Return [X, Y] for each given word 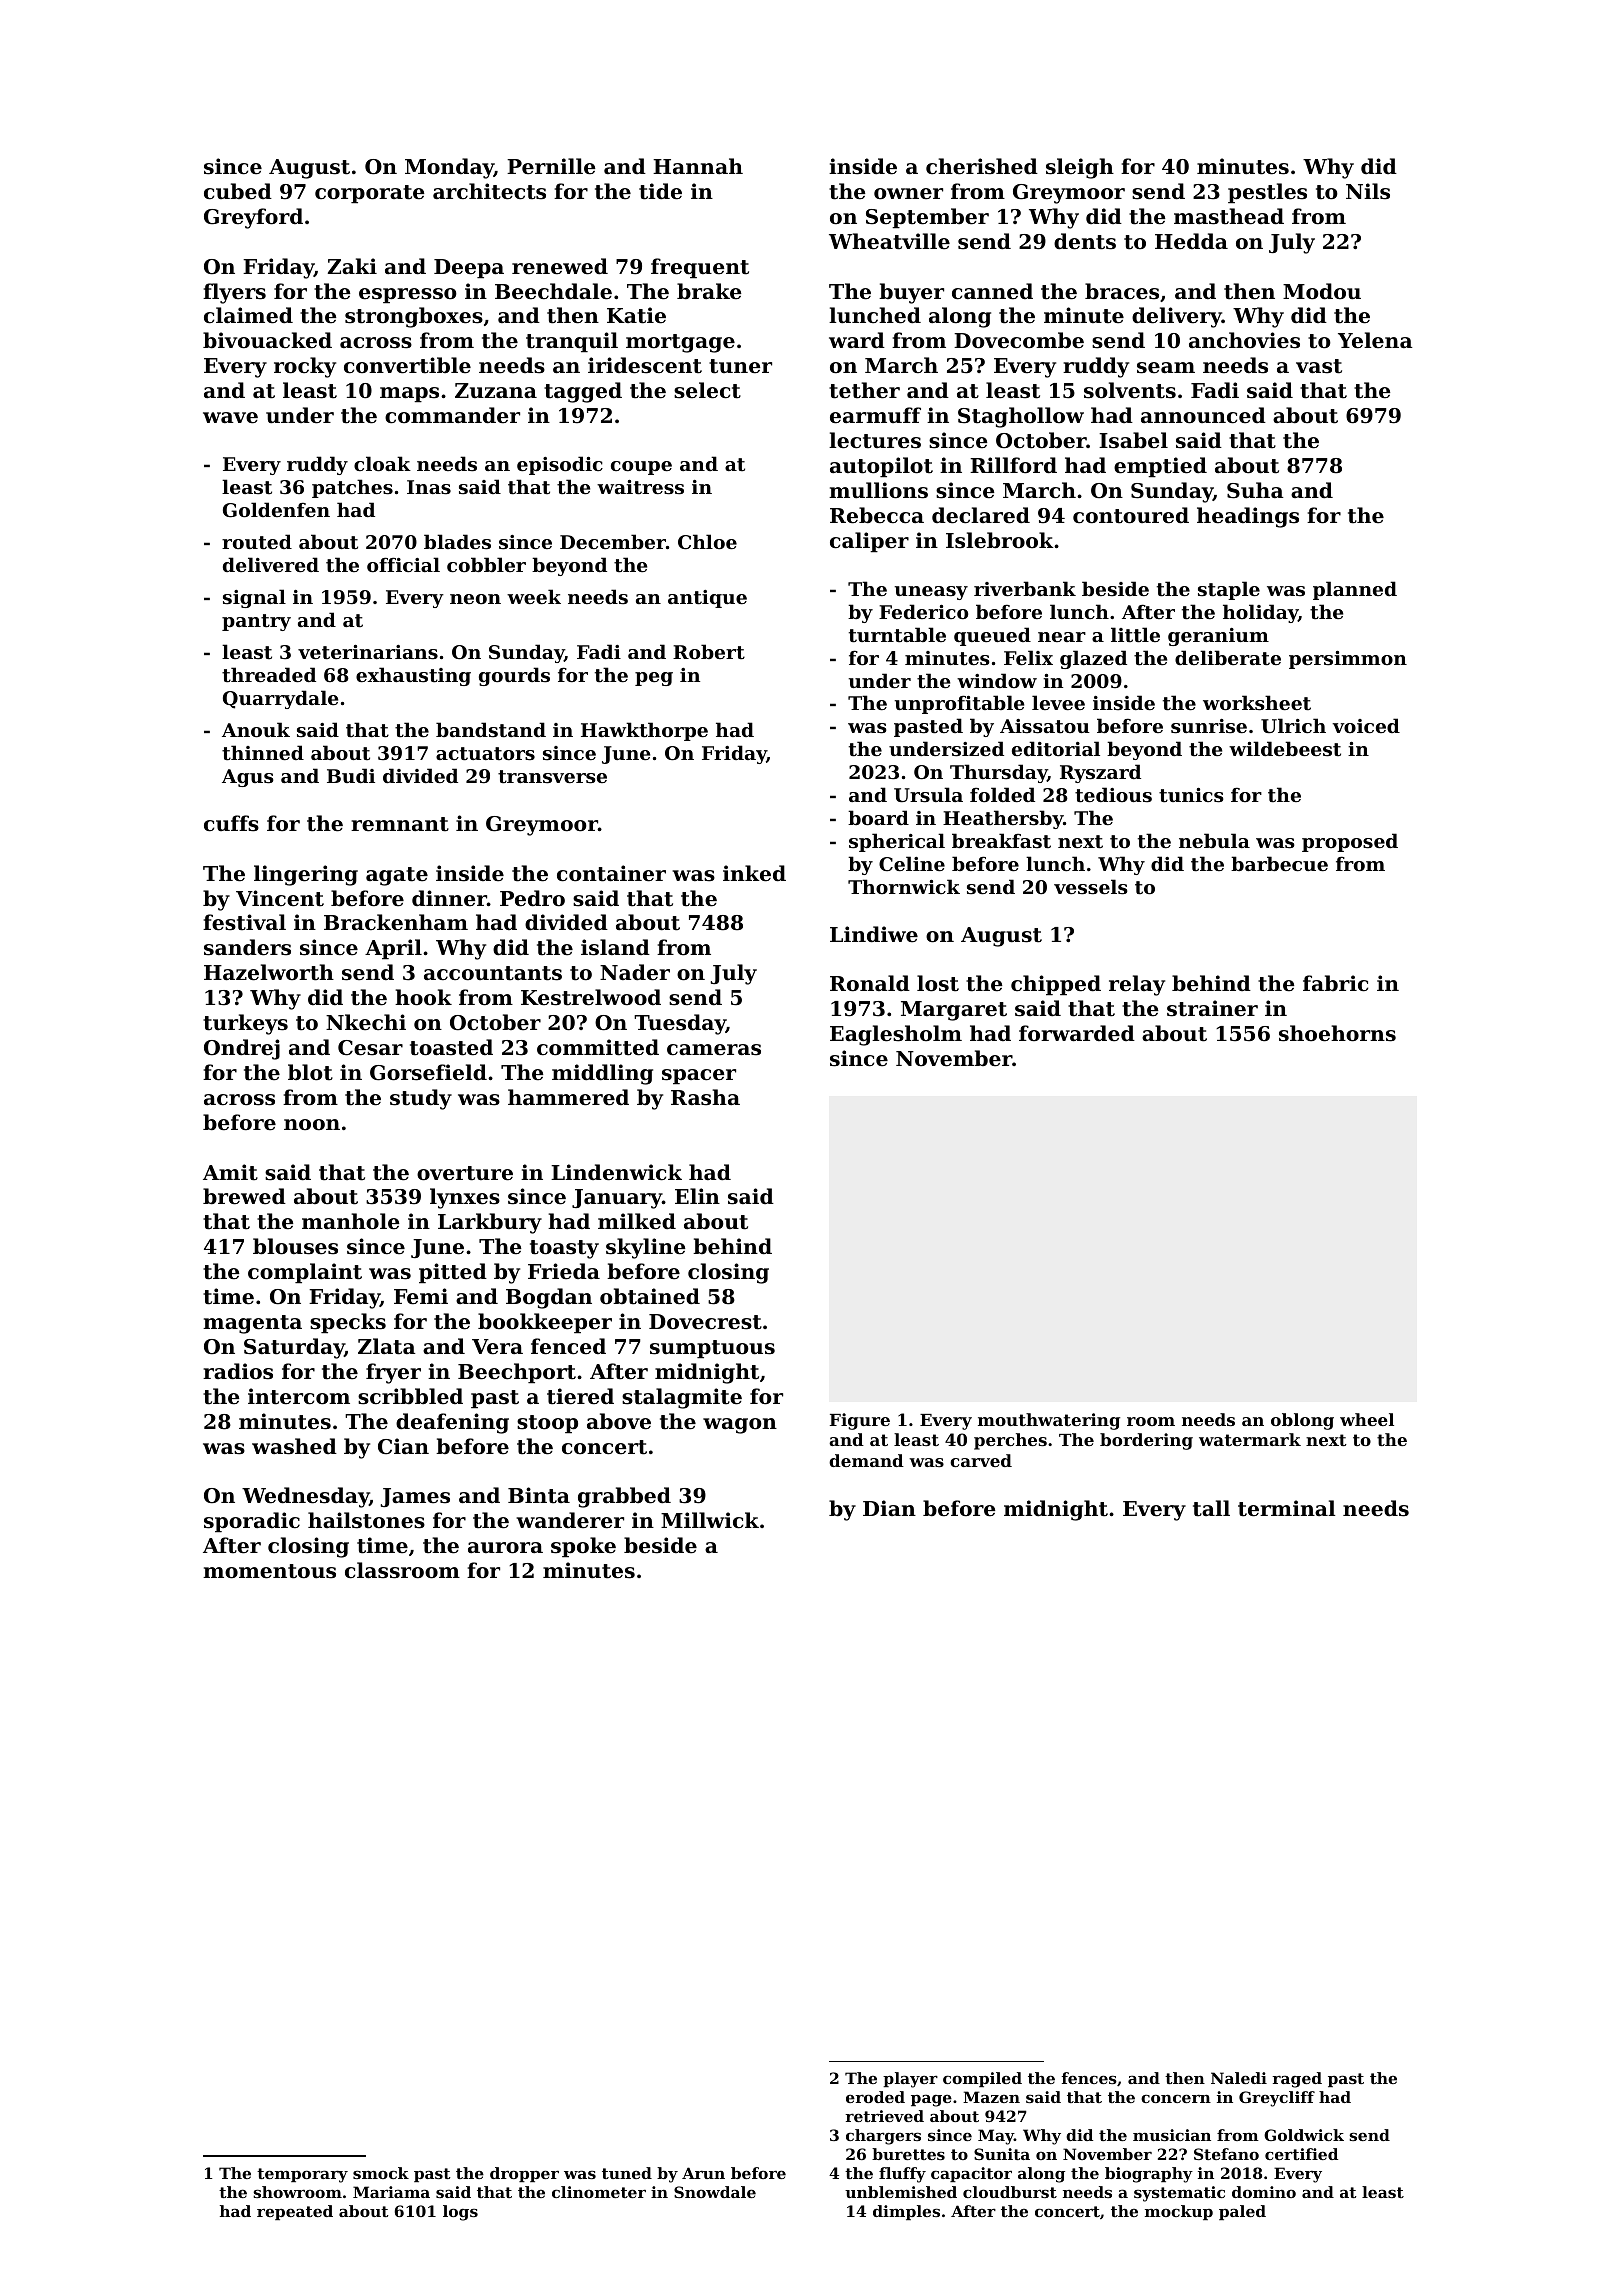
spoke [583, 1547]
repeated [295, 2212]
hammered [568, 1097]
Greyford [253, 218]
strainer [1212, 1008]
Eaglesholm [896, 1035]
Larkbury [490, 1223]
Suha [1255, 490]
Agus [248, 778]
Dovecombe [1019, 340]
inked [754, 873]
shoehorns [1337, 1033]
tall [1211, 1508]
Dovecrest [705, 1322]
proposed [1350, 842]
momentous [269, 1571]
